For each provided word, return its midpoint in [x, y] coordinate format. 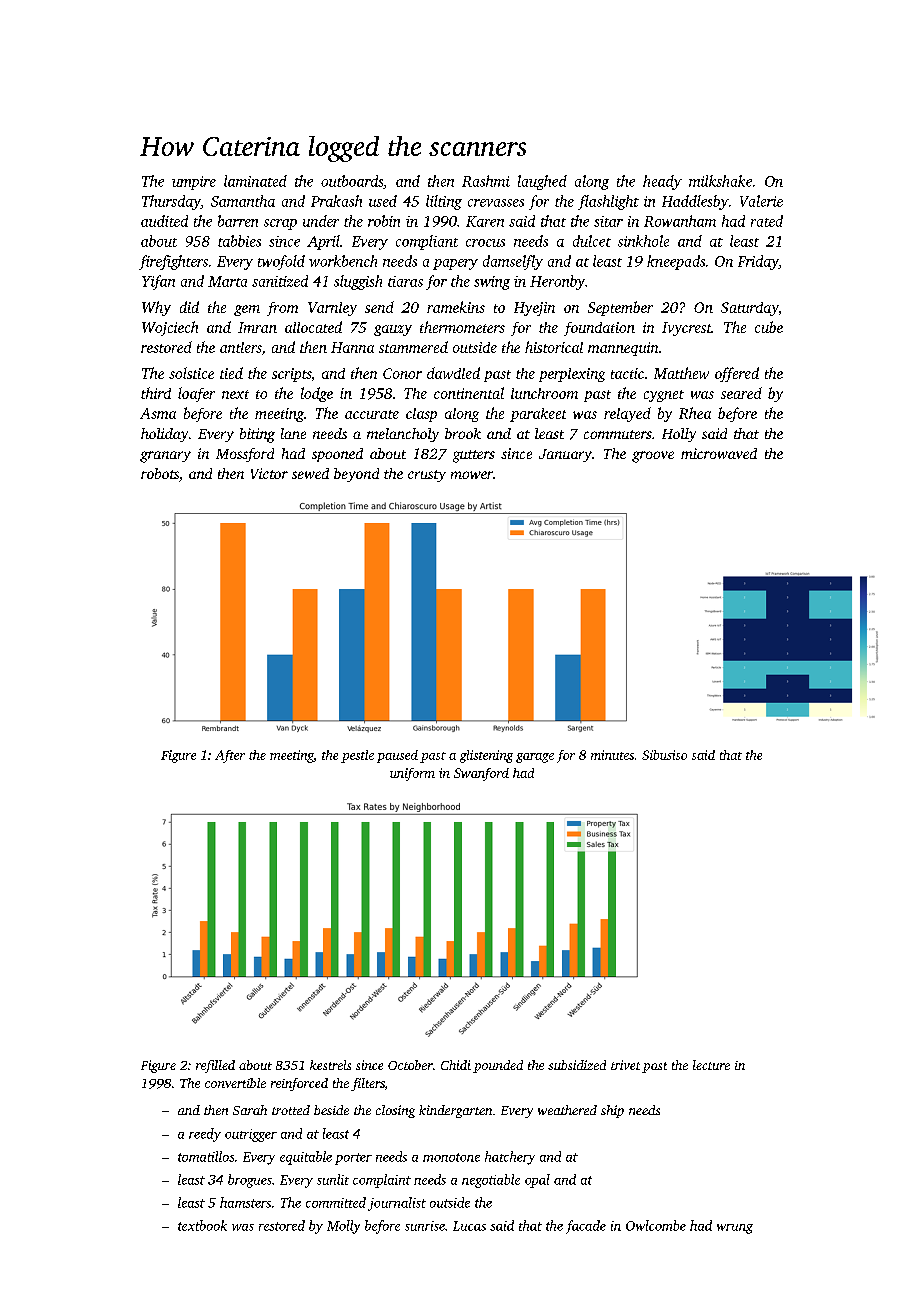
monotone [451, 1157]
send [379, 307]
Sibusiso [664, 755]
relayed [627, 414]
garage [535, 758]
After [230, 756]
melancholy [403, 435]
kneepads [676, 262]
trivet [625, 1065]
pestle [357, 756]
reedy [205, 1135]
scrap [280, 224]
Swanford [481, 774]
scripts [291, 375]
